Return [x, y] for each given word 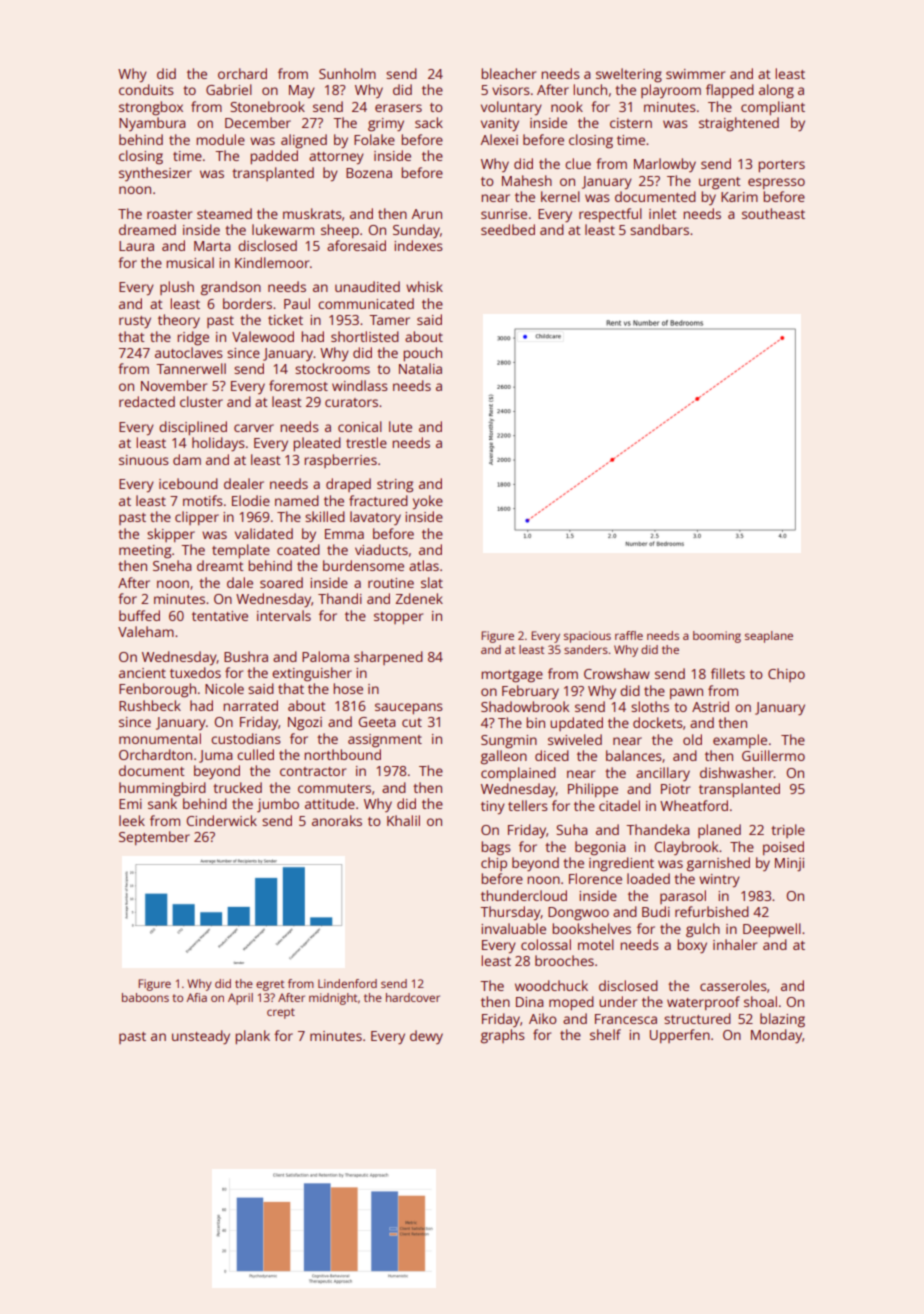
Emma [344, 534]
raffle [629, 635]
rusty [135, 322]
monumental [160, 738]
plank [252, 1037]
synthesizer [155, 174]
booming [717, 637]
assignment [385, 741]
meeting [145, 552]
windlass [360, 385]
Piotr [675, 789]
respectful [610, 215]
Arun [426, 214]
